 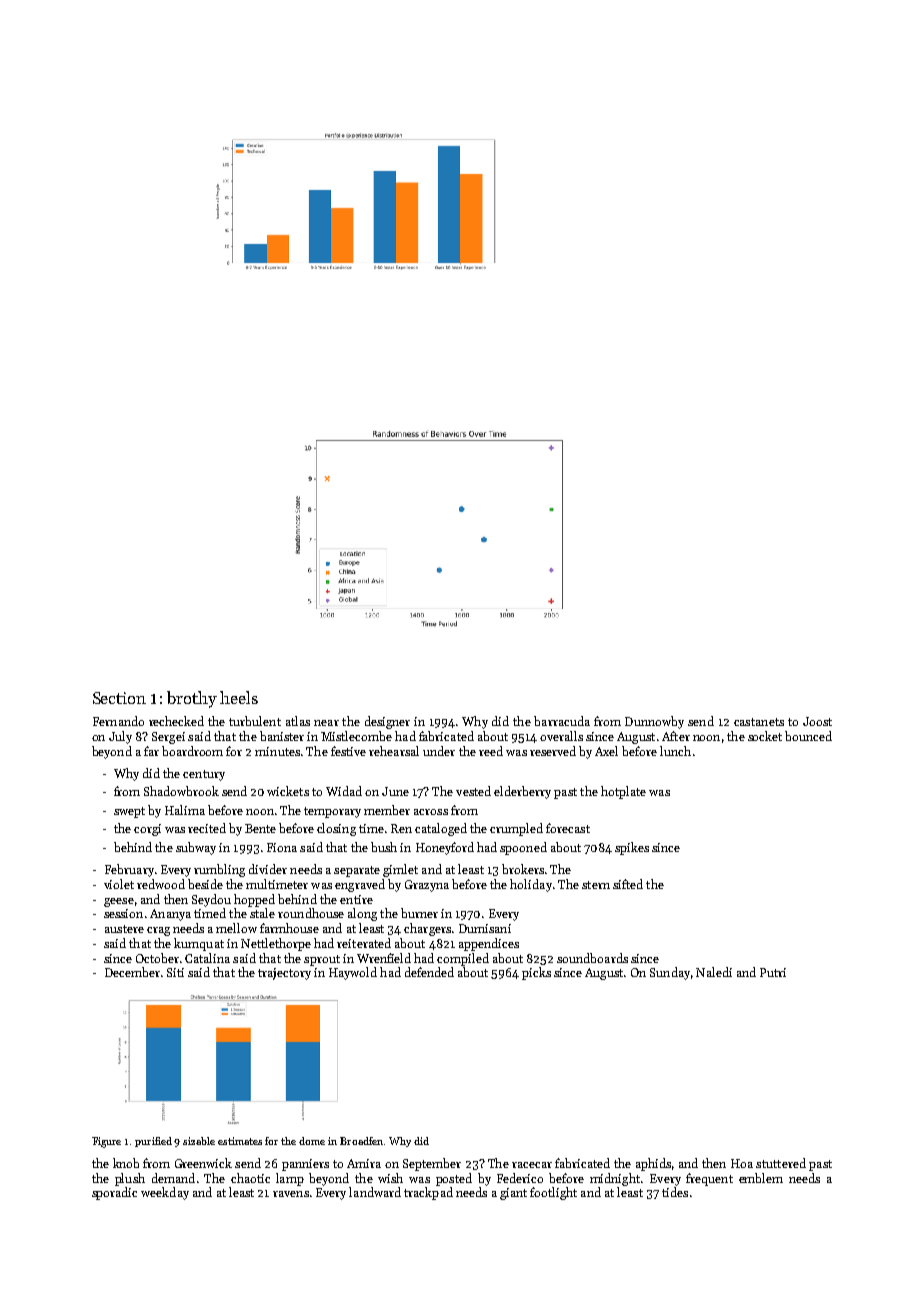 I want to click on sifted, so click(x=628, y=884).
